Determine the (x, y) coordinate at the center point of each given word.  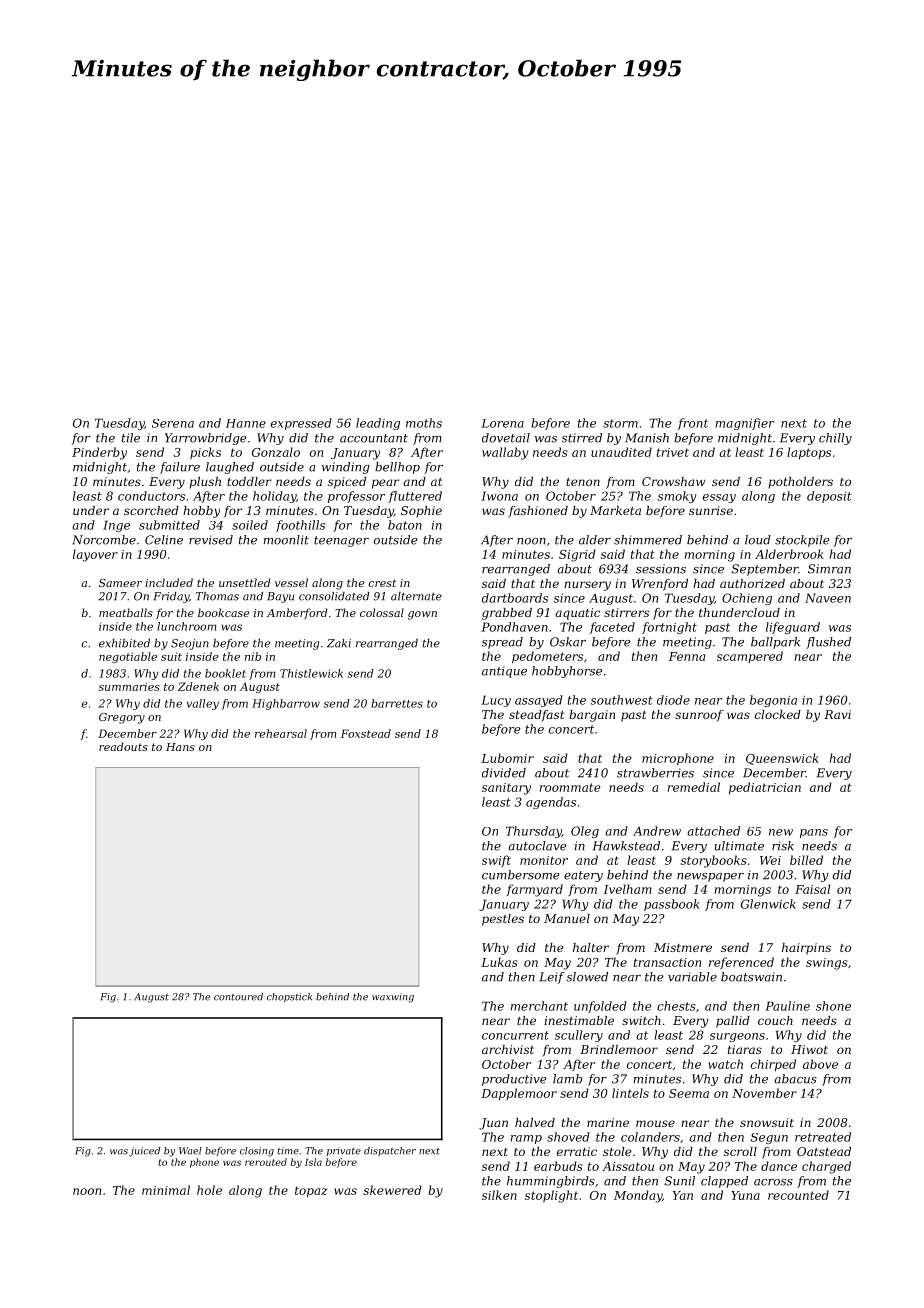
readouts (123, 746)
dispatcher (390, 1151)
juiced (144, 1152)
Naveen (828, 598)
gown (422, 615)
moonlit (286, 540)
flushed (828, 643)
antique (504, 672)
